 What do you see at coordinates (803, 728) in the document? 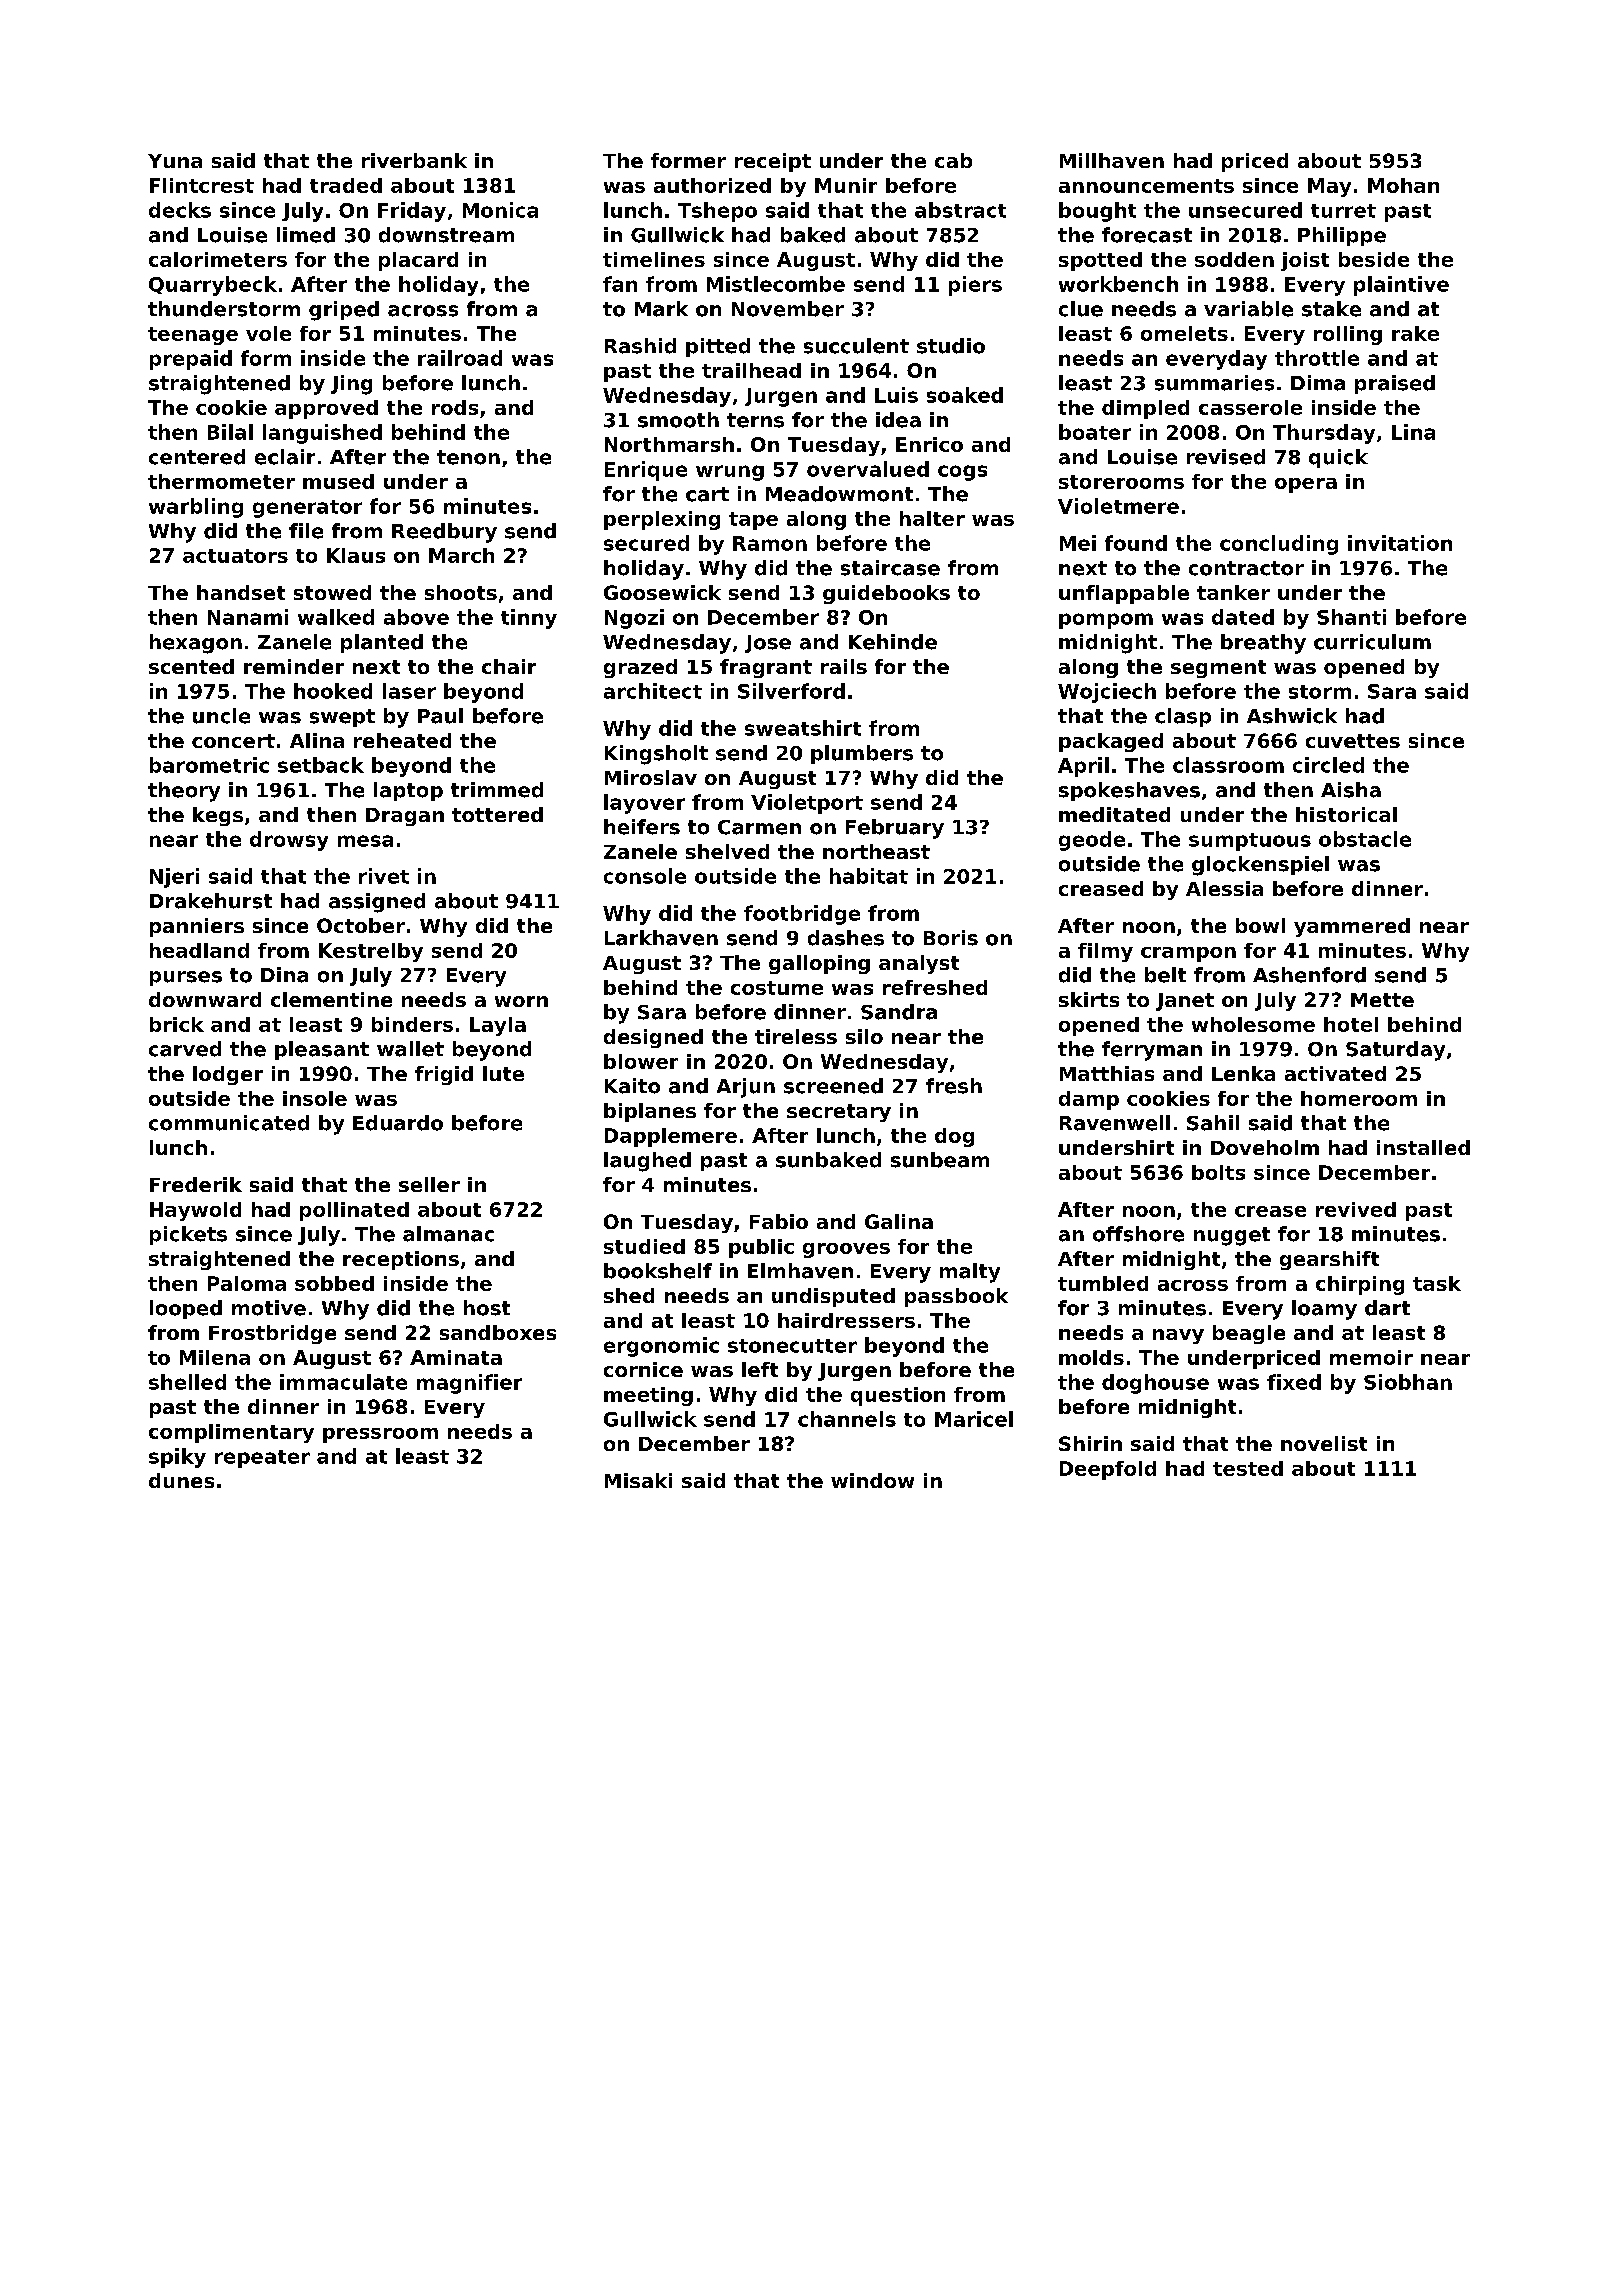
I see `sweatshirt` at bounding box center [803, 728].
